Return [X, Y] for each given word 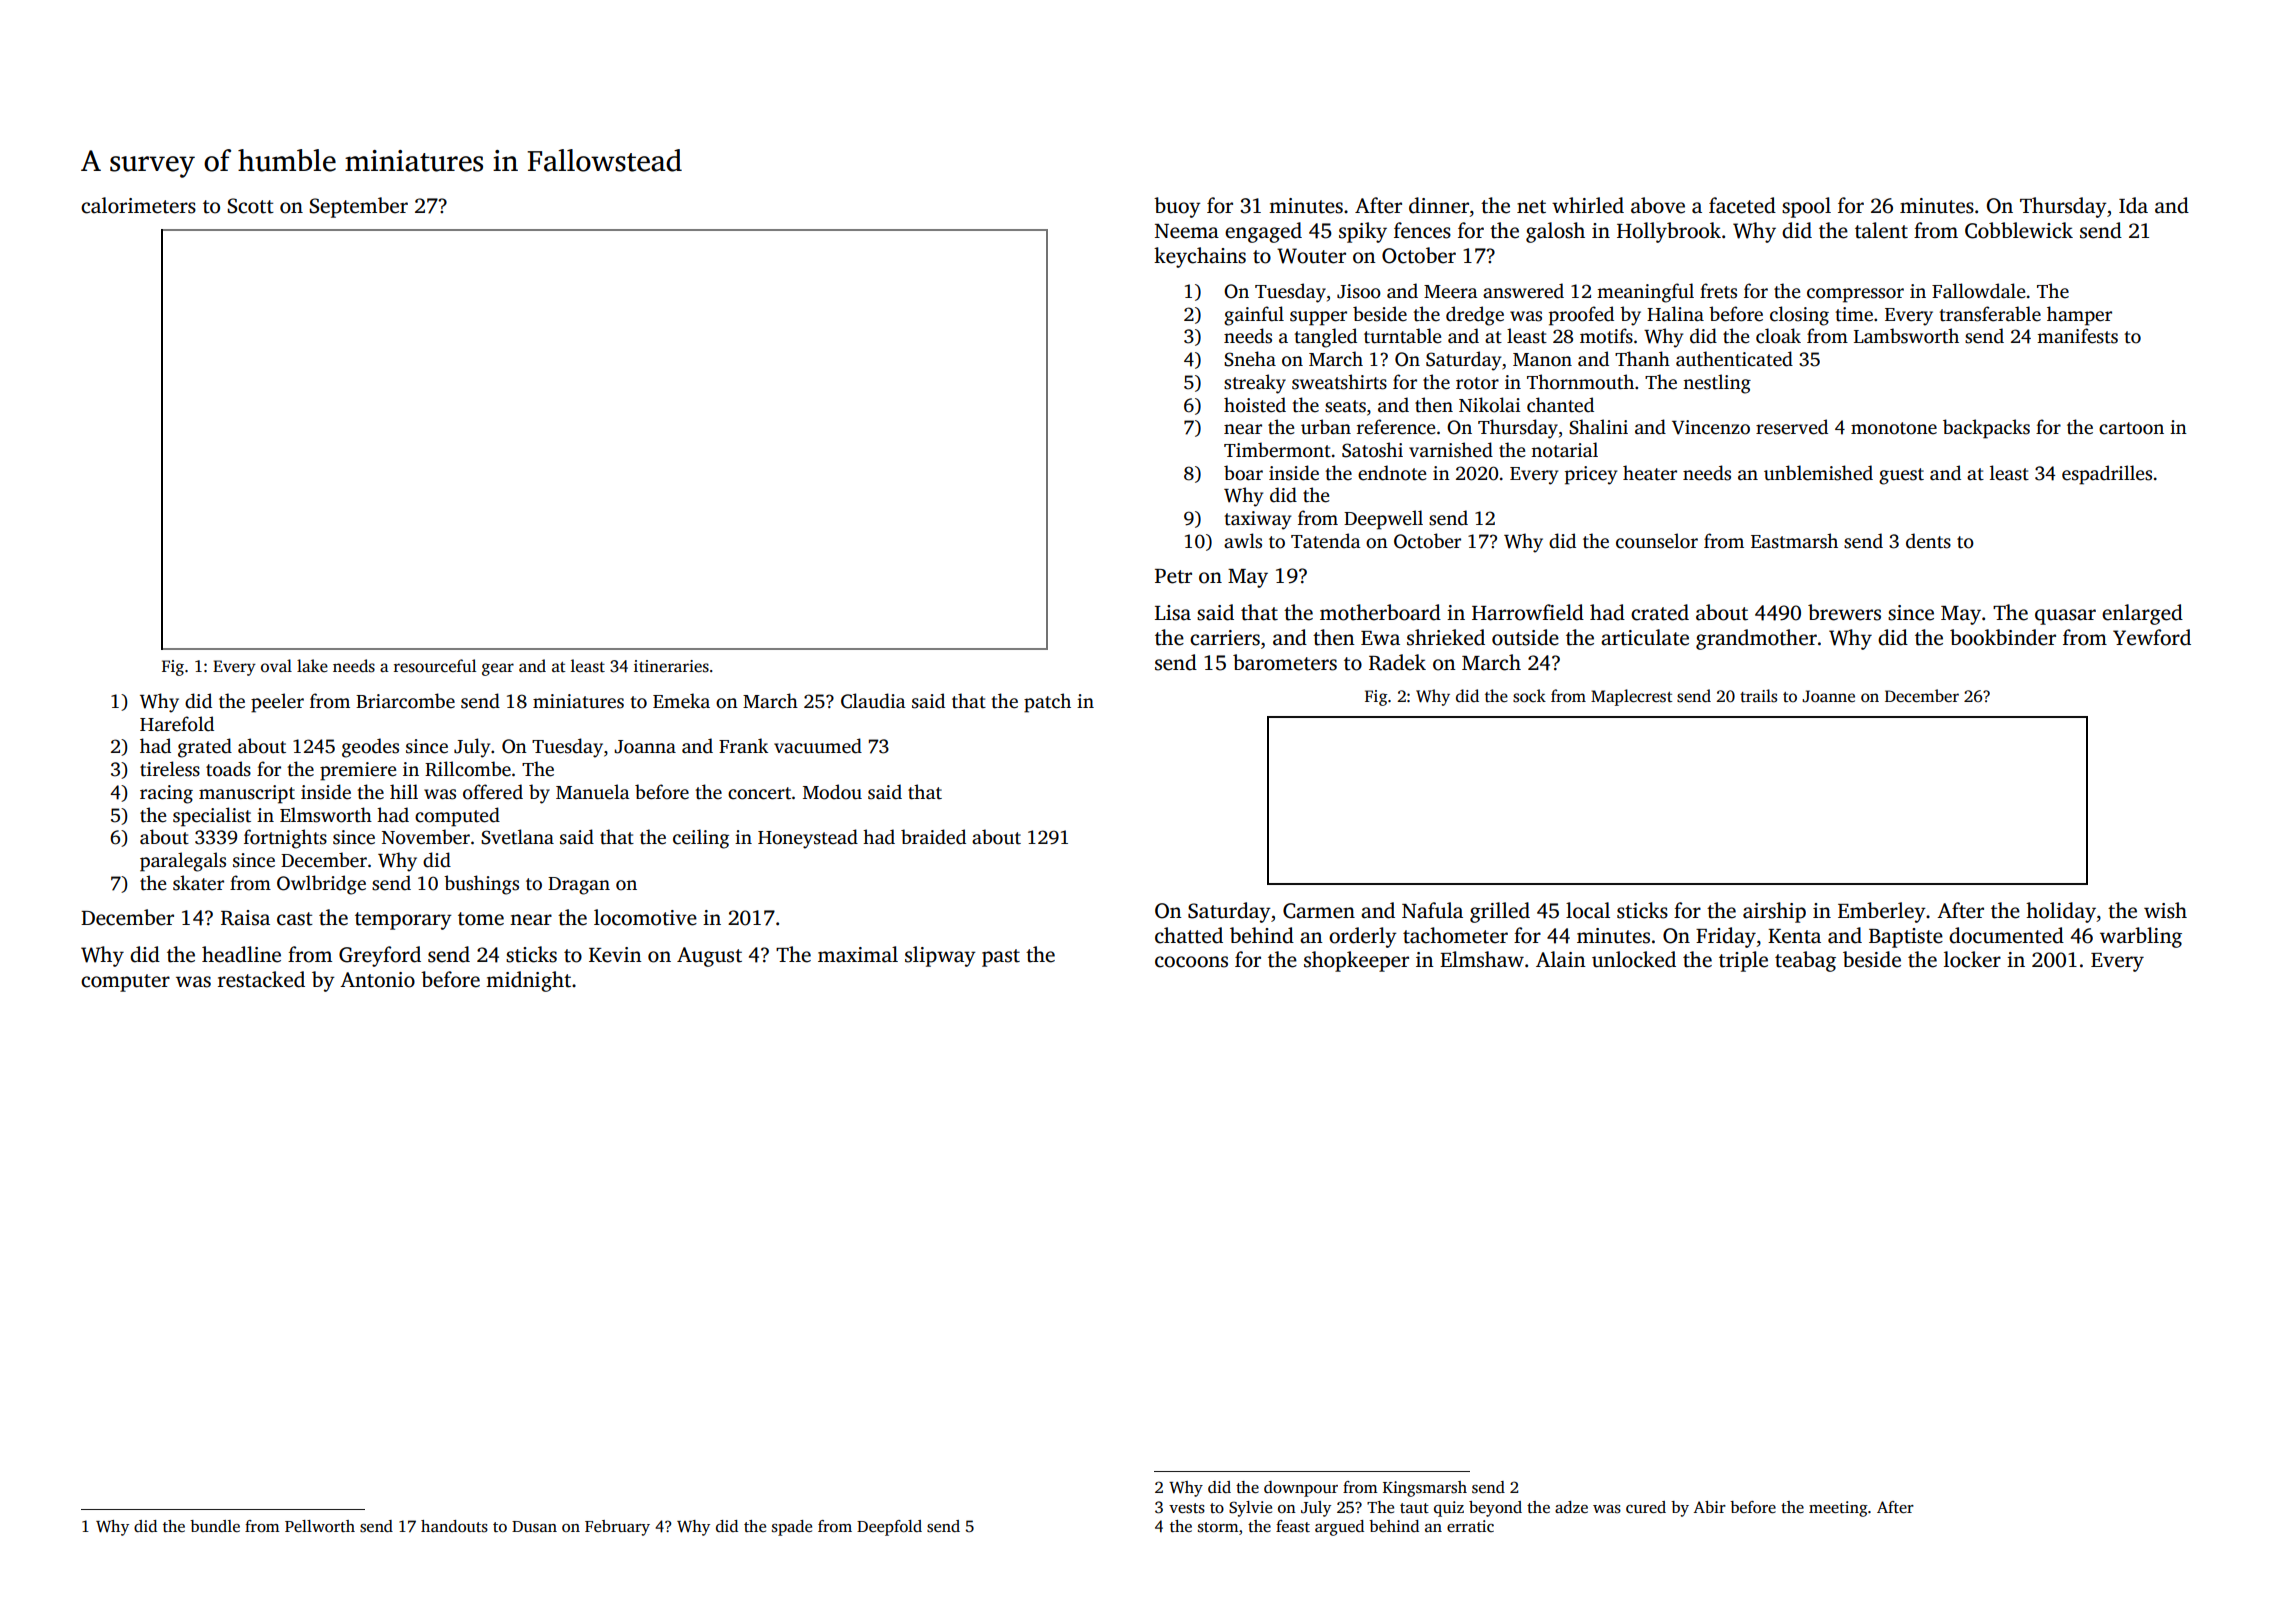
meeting [1838, 1509]
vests [1187, 1508]
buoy [1177, 207]
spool [1806, 207]
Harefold [177, 724]
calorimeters [138, 205]
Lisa [1173, 613]
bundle [215, 1526]
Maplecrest [1631, 697]
